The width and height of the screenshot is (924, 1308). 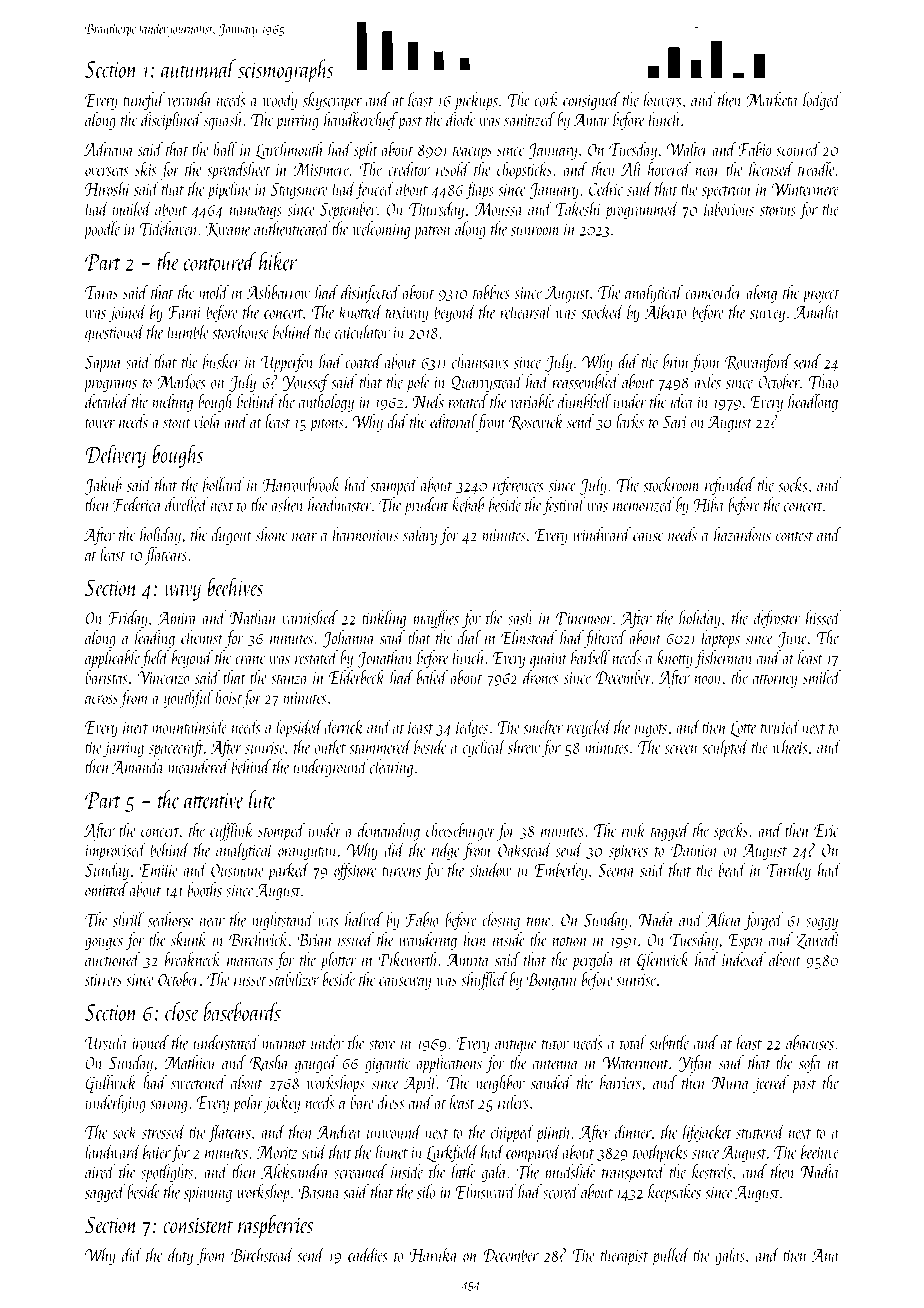 What do you see at coordinates (205, 889) in the screenshot?
I see `booths` at bounding box center [205, 889].
